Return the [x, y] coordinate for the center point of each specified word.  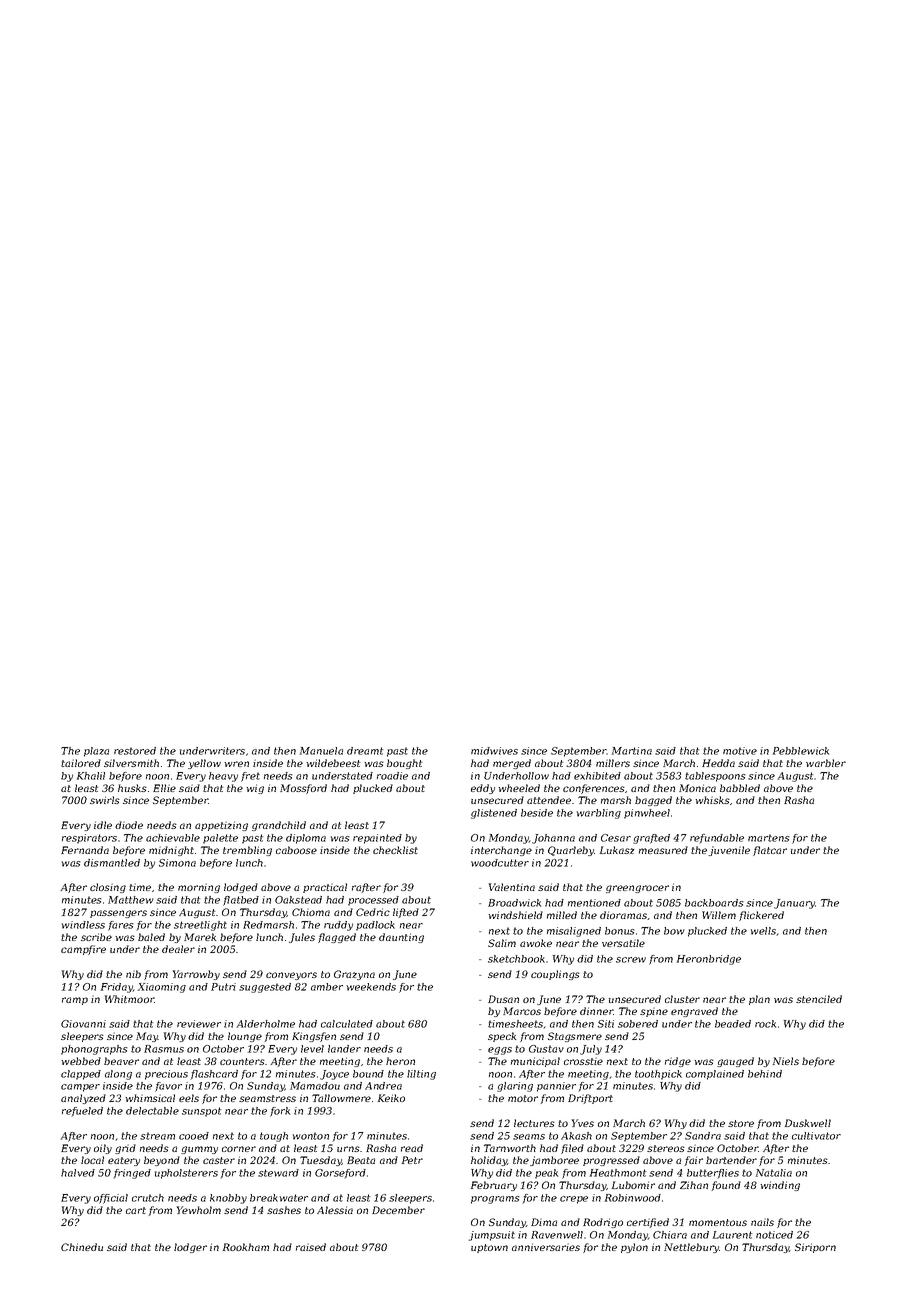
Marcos [522, 1011]
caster [219, 1160]
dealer [178, 949]
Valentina [512, 887]
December [398, 1210]
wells [763, 931]
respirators [89, 839]
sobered [638, 1024]
